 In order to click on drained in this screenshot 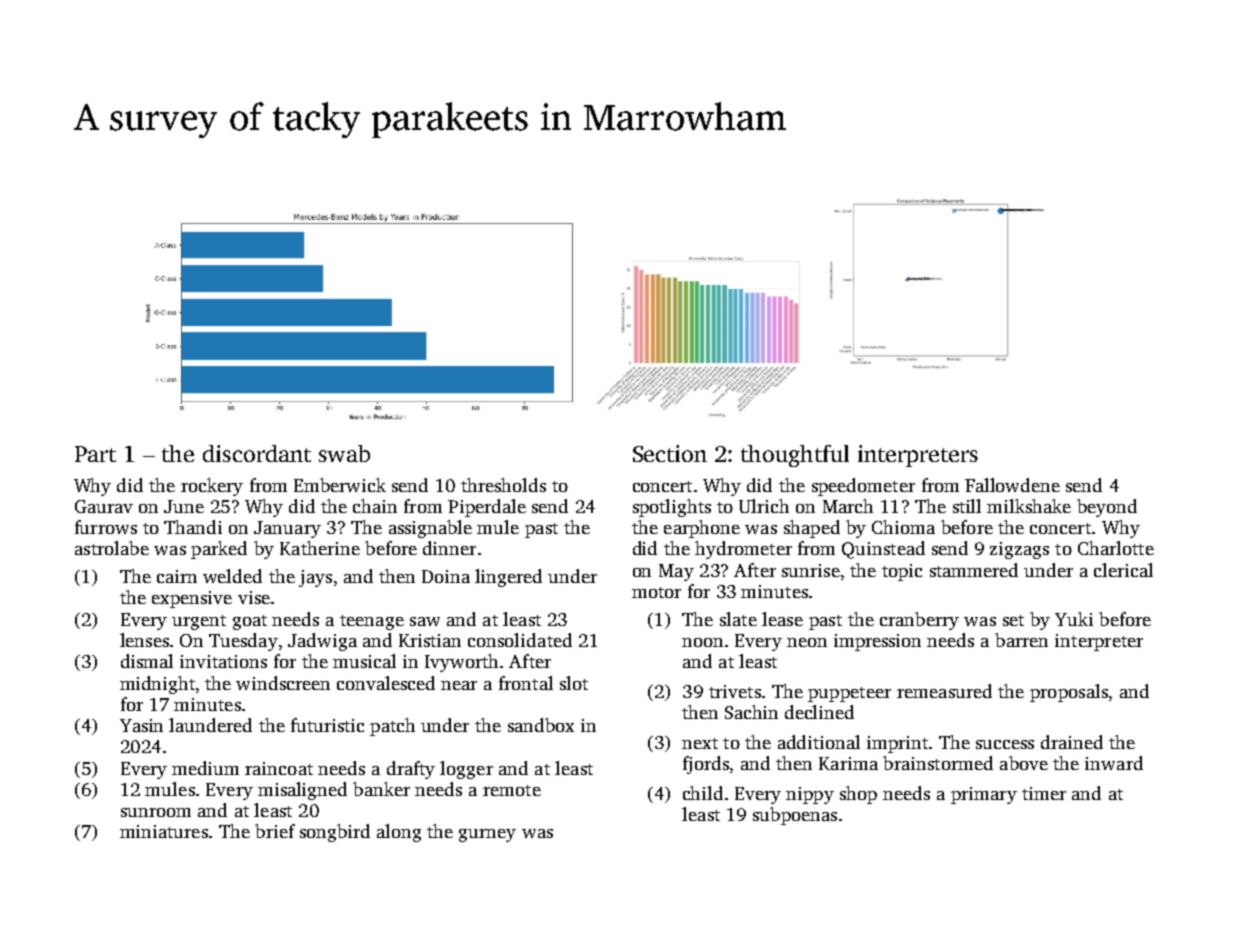, I will do `click(1072, 742)`.
